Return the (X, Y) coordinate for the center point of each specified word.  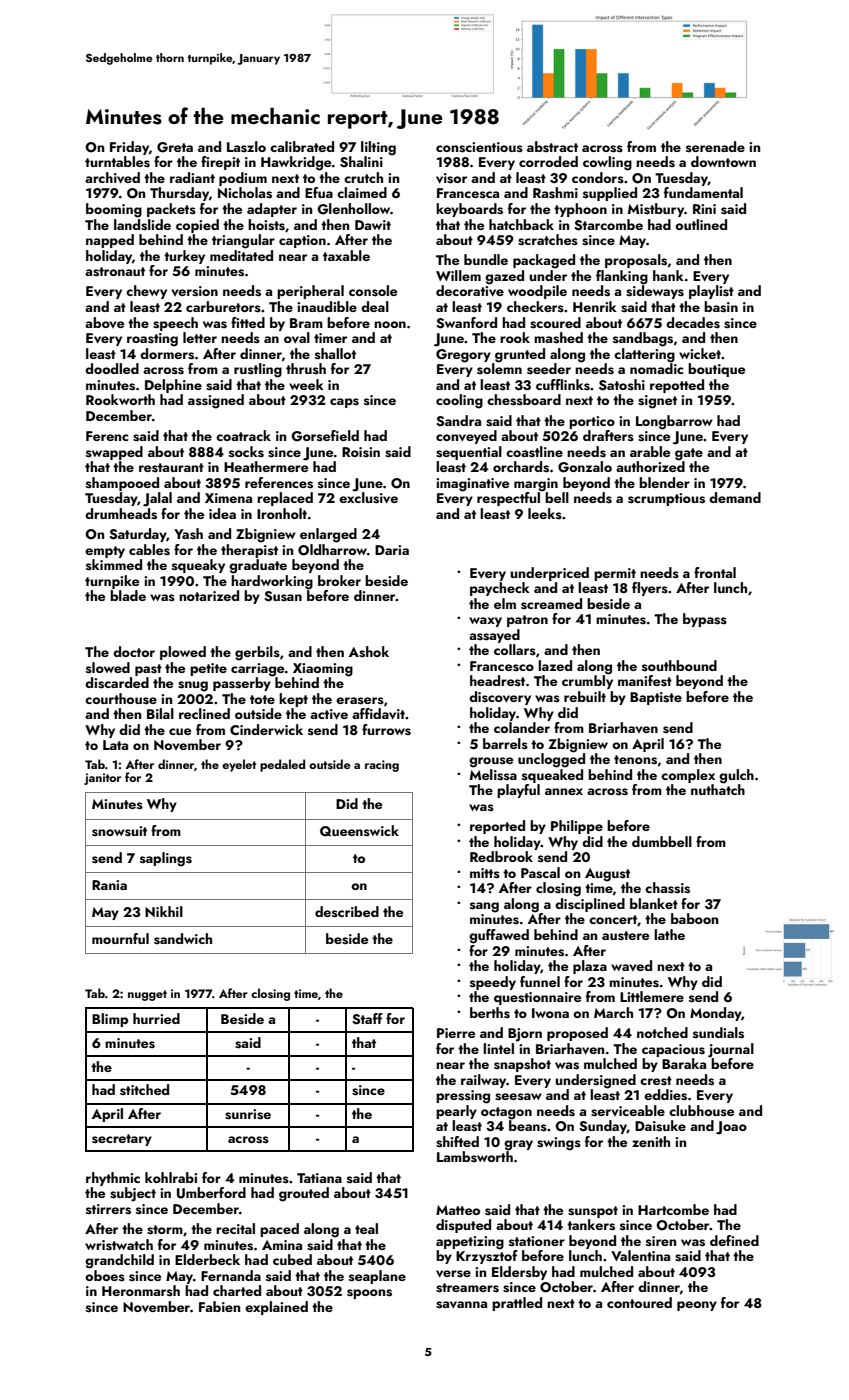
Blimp (110, 1020)
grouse (491, 762)
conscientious (479, 147)
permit (615, 574)
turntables (117, 162)
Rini (704, 209)
